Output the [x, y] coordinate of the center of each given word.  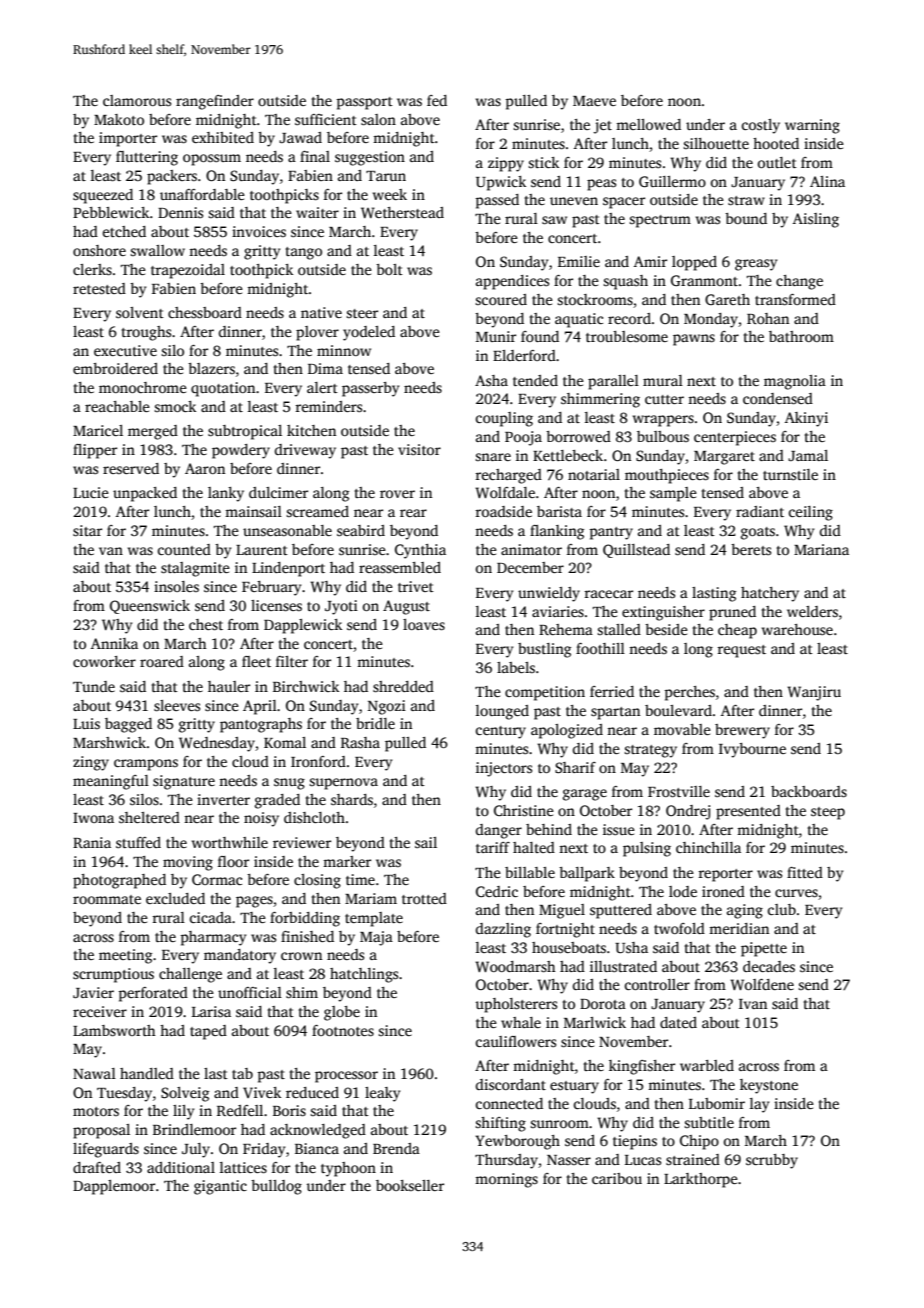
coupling [504, 419]
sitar [87, 530]
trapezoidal [188, 271]
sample [673, 494]
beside [666, 629]
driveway [305, 451]
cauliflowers [516, 1041]
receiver [100, 1011]
